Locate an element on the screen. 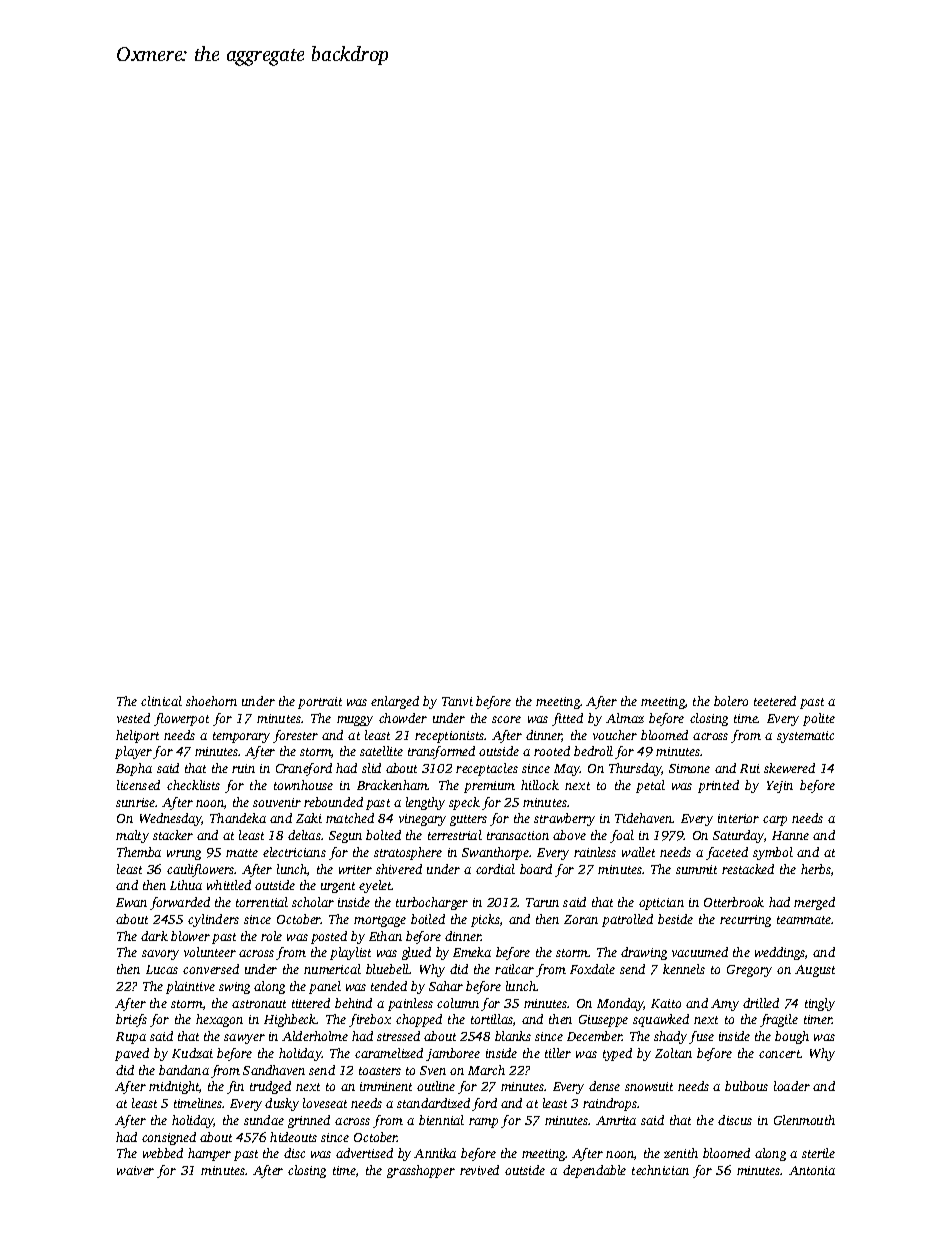  beside is located at coordinates (675, 919).
